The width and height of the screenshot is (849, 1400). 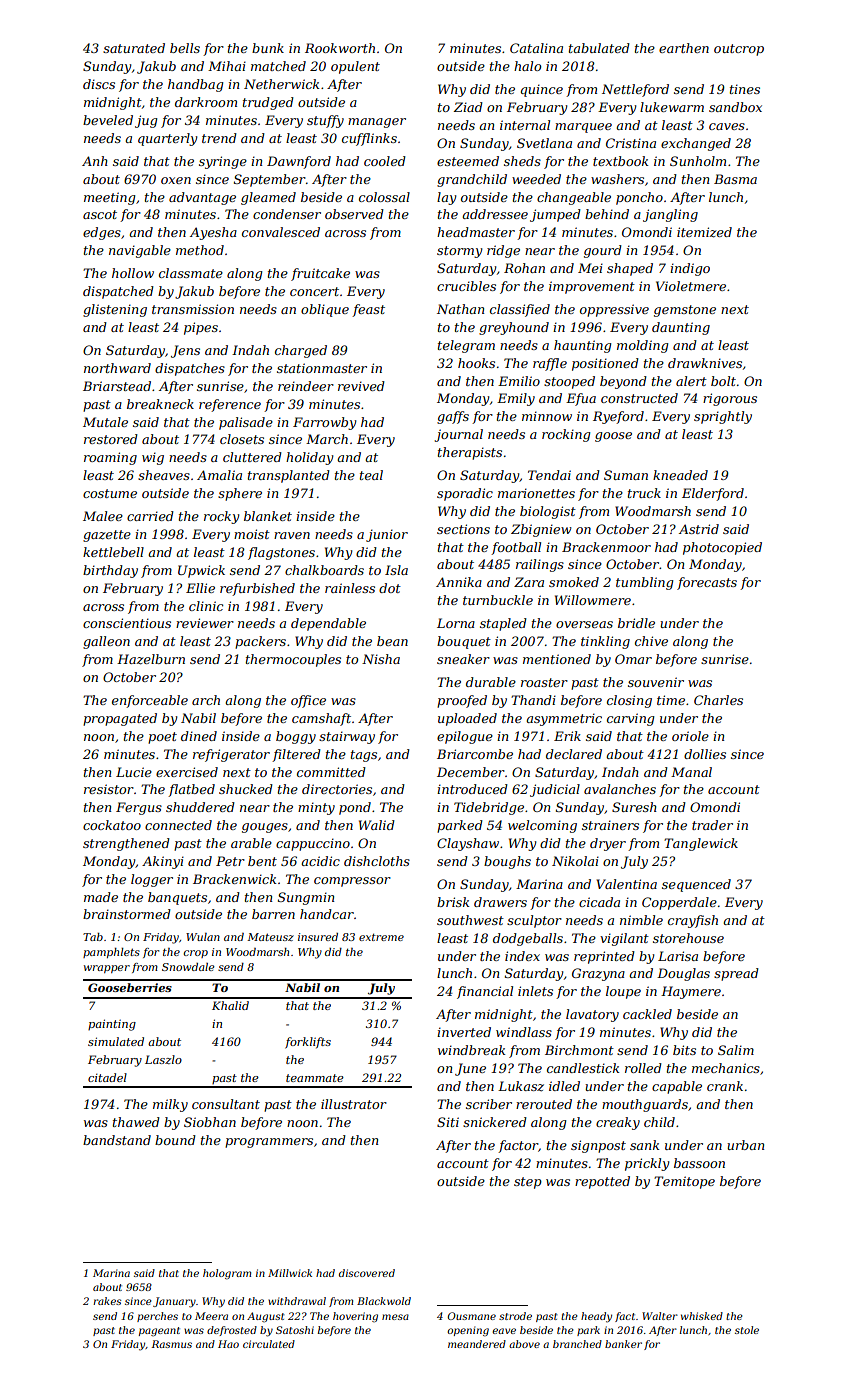 What do you see at coordinates (468, 844) in the screenshot?
I see `Clayshaw` at bounding box center [468, 844].
